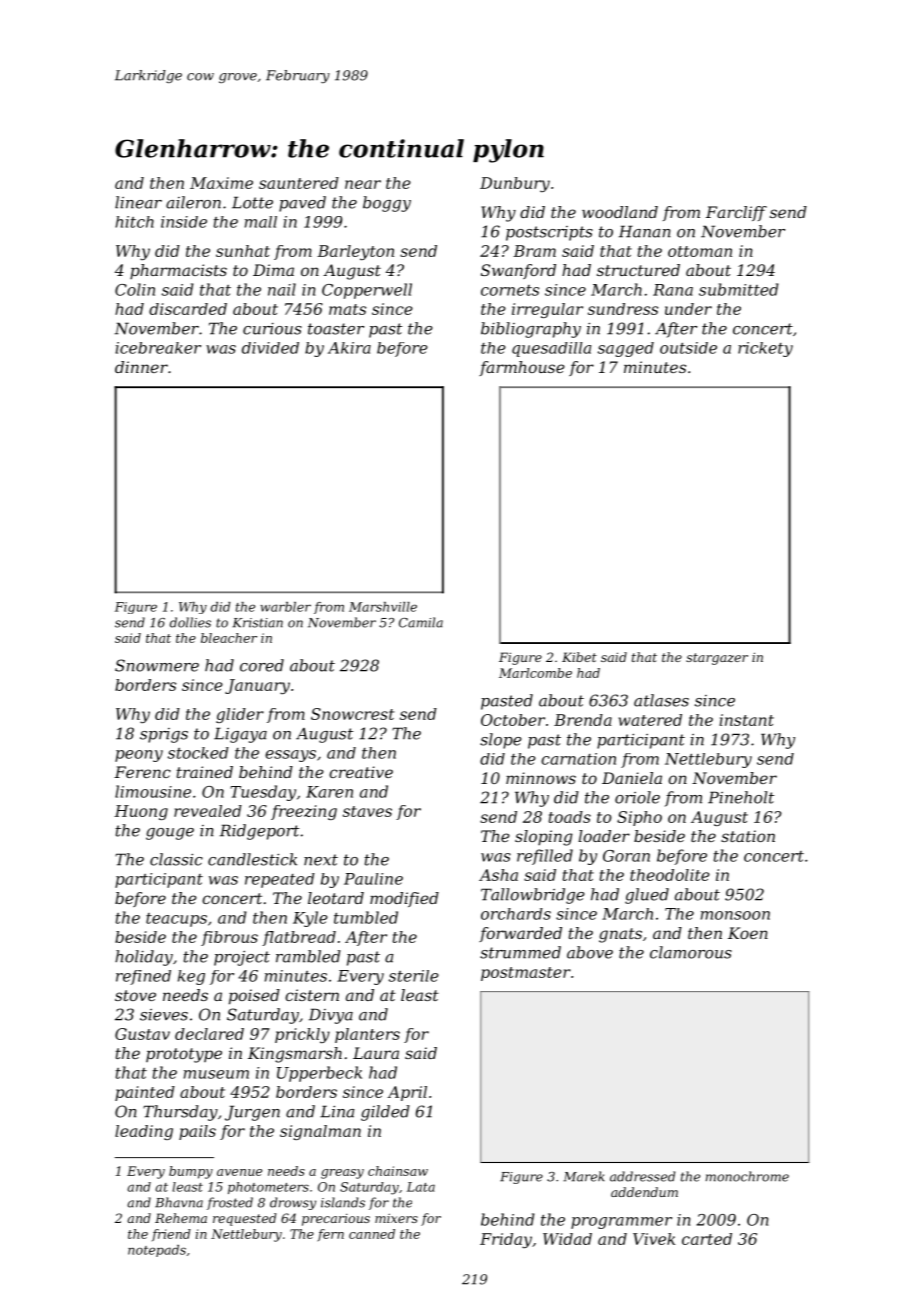 Image resolution: width=924 pixels, height=1314 pixels. Describe the element at coordinates (261, 222) in the image. I see `mall` at that location.
